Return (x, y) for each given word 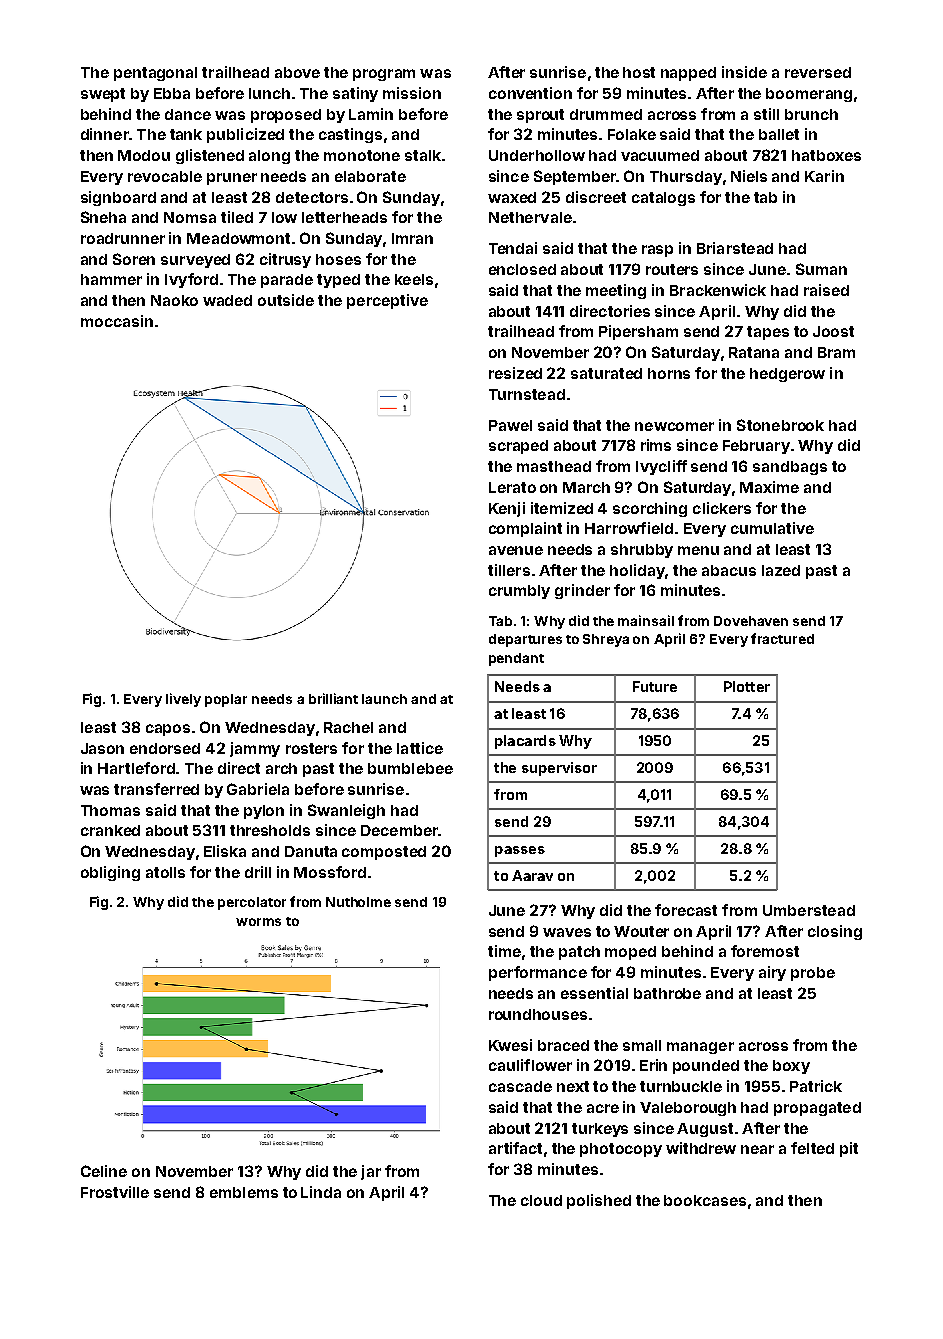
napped (688, 74)
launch (384, 699)
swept (103, 95)
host (639, 72)
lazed (781, 570)
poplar (226, 700)
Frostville (115, 1192)
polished (599, 1201)
